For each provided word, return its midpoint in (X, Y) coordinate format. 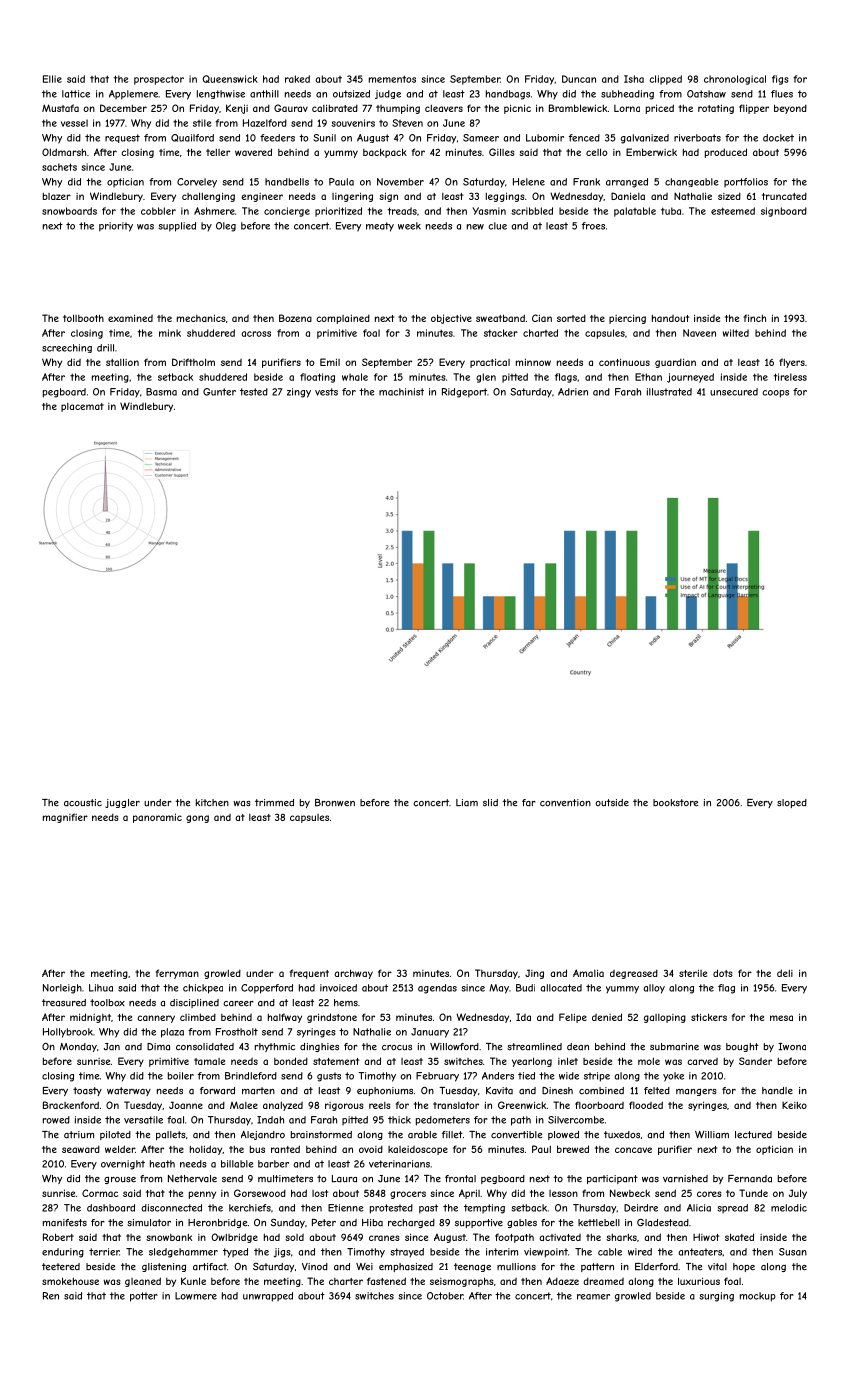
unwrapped (268, 1297)
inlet (568, 1061)
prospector (159, 80)
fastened (386, 1281)
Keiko (794, 1105)
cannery (156, 1019)
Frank (586, 182)
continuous (624, 362)
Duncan (579, 79)
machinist (401, 392)
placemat (82, 407)
